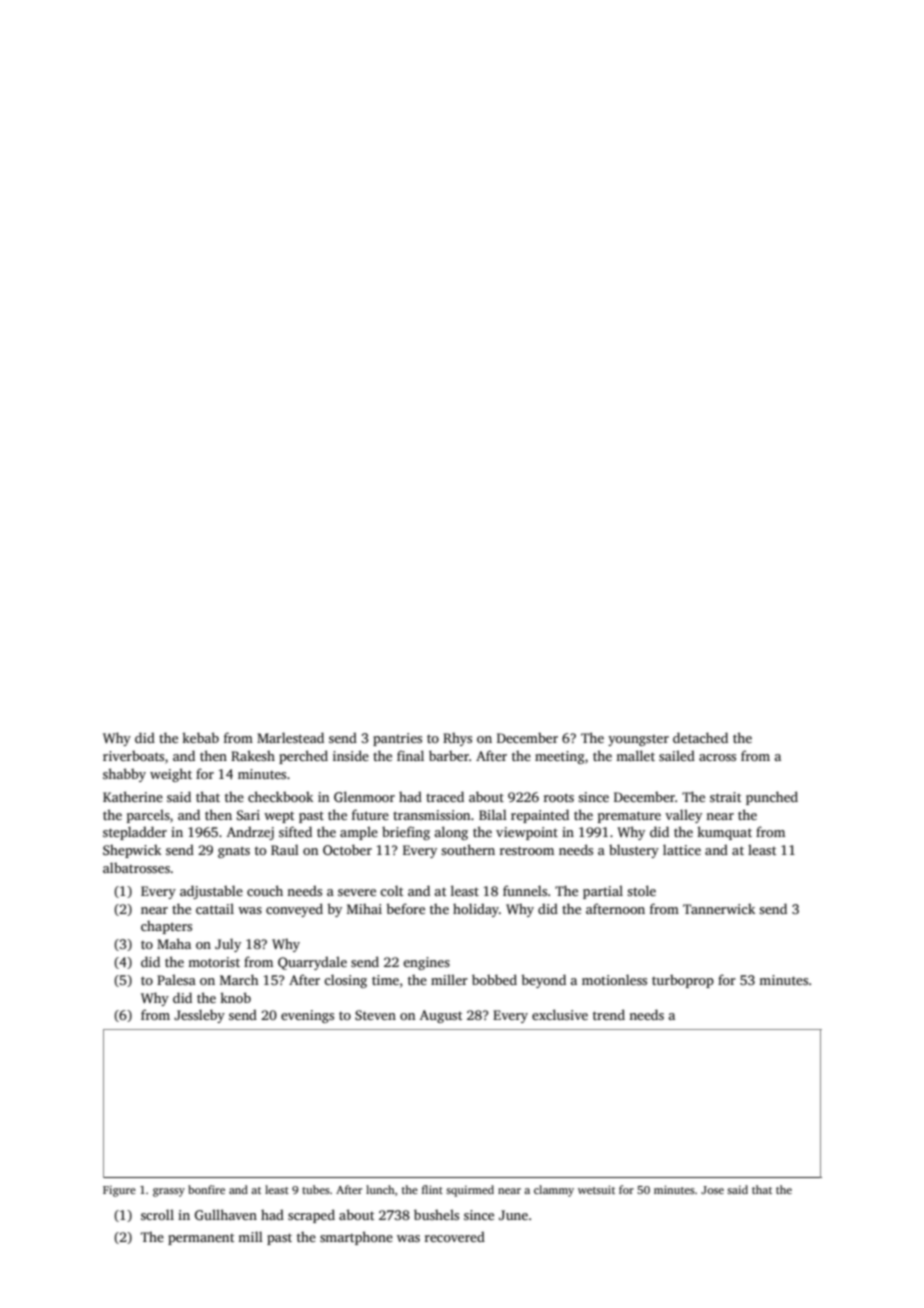 The image size is (924, 1308). What do you see at coordinates (391, 890) in the screenshot?
I see `colt` at bounding box center [391, 890].
